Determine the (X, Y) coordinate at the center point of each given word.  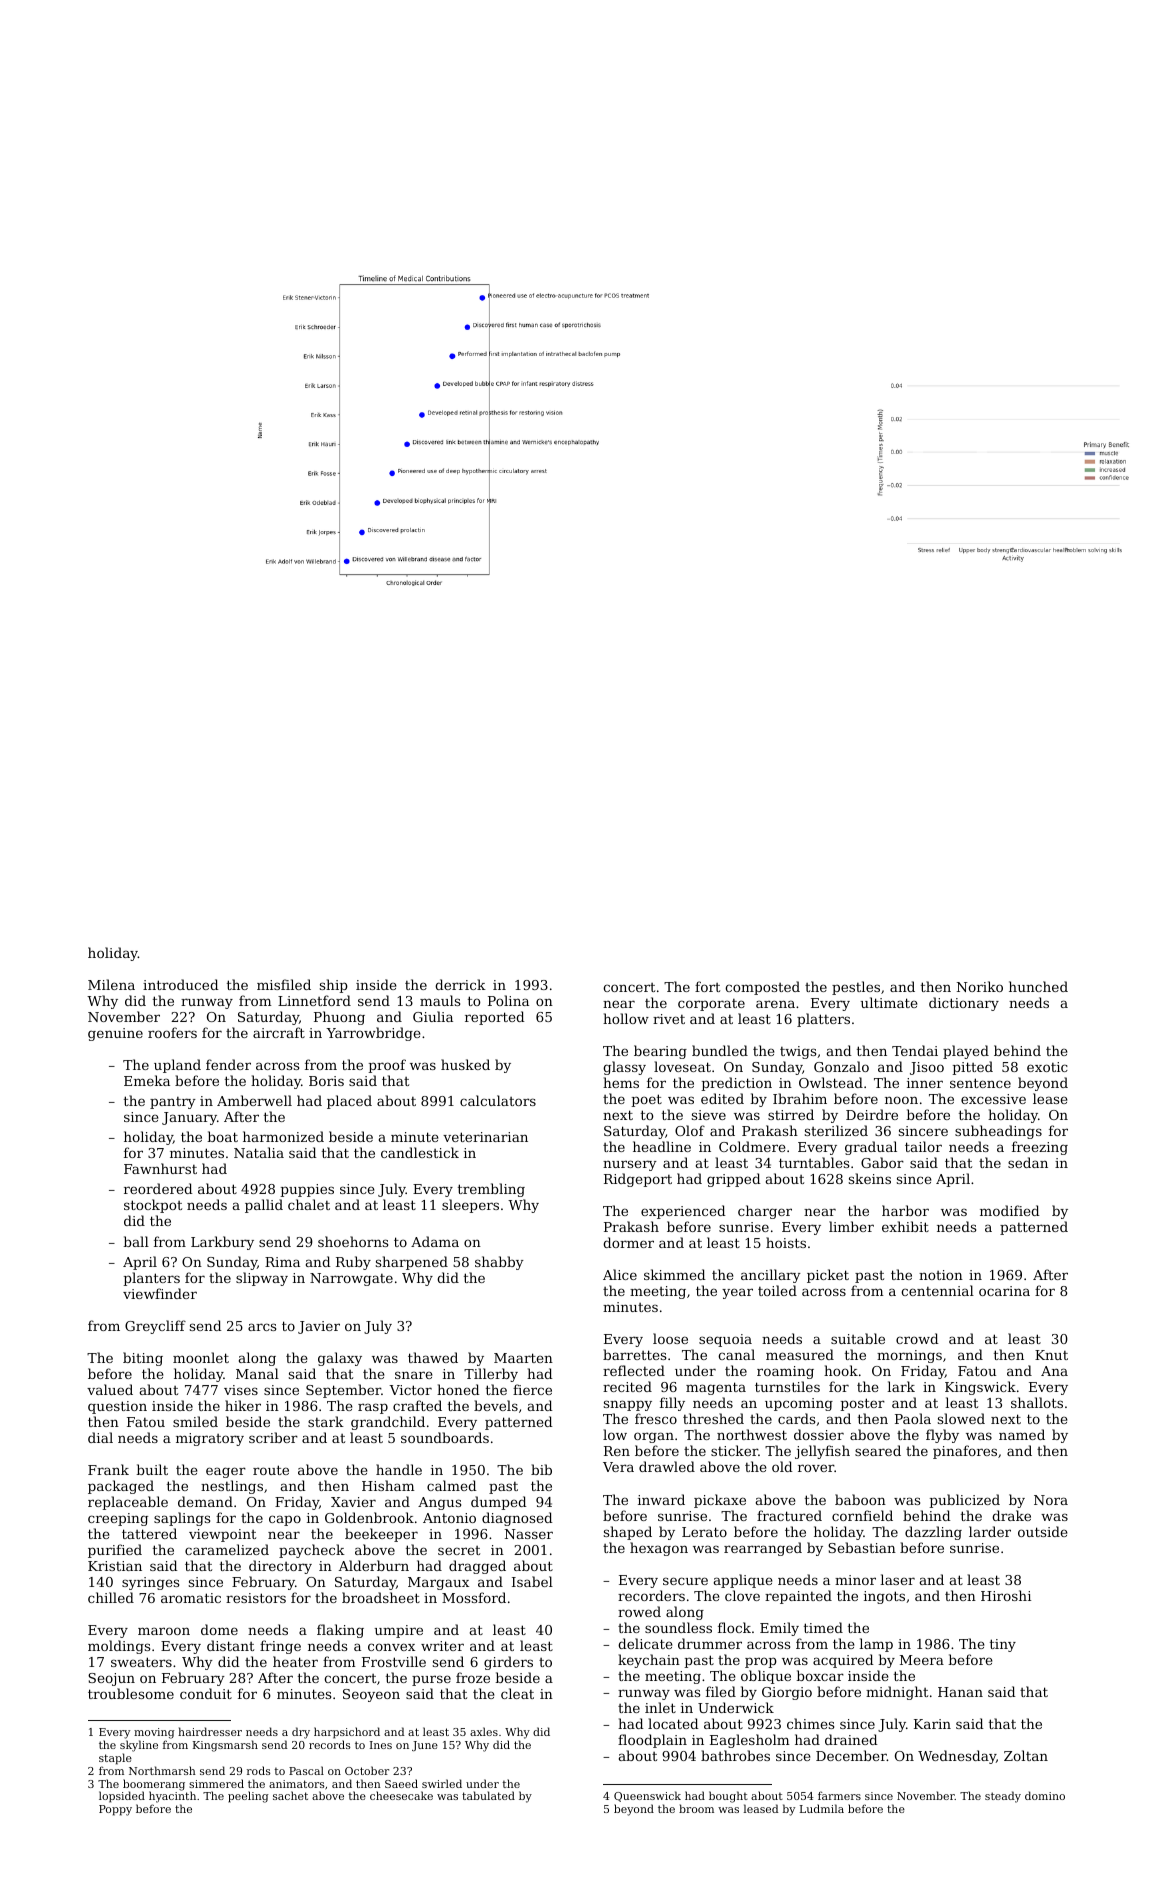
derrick (460, 984)
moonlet (201, 1357)
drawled (667, 1466)
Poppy (115, 1810)
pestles (856, 988)
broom (696, 1808)
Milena (111, 984)
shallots (1037, 1402)
